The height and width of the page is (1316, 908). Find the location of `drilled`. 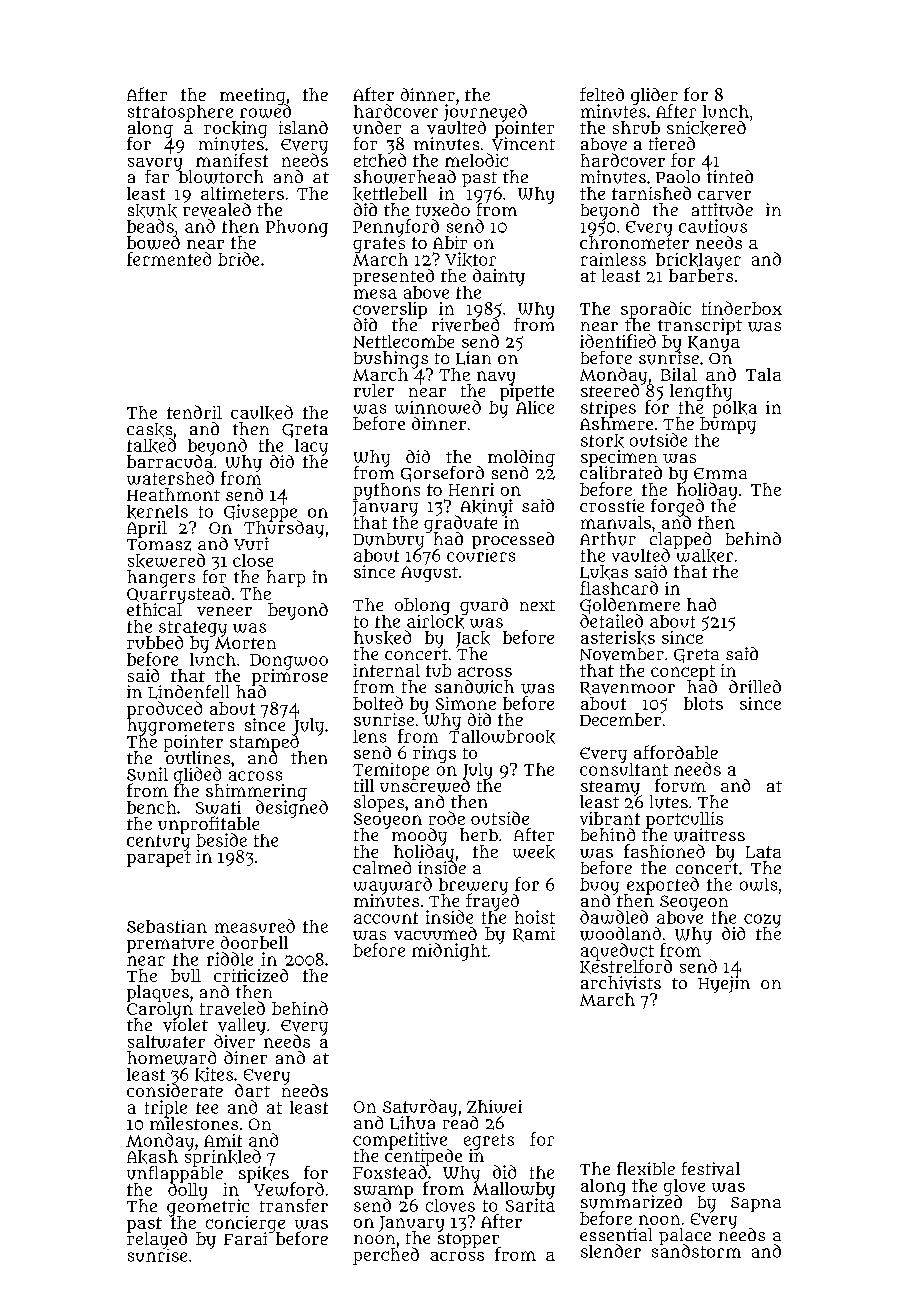

drilled is located at coordinates (755, 686).
